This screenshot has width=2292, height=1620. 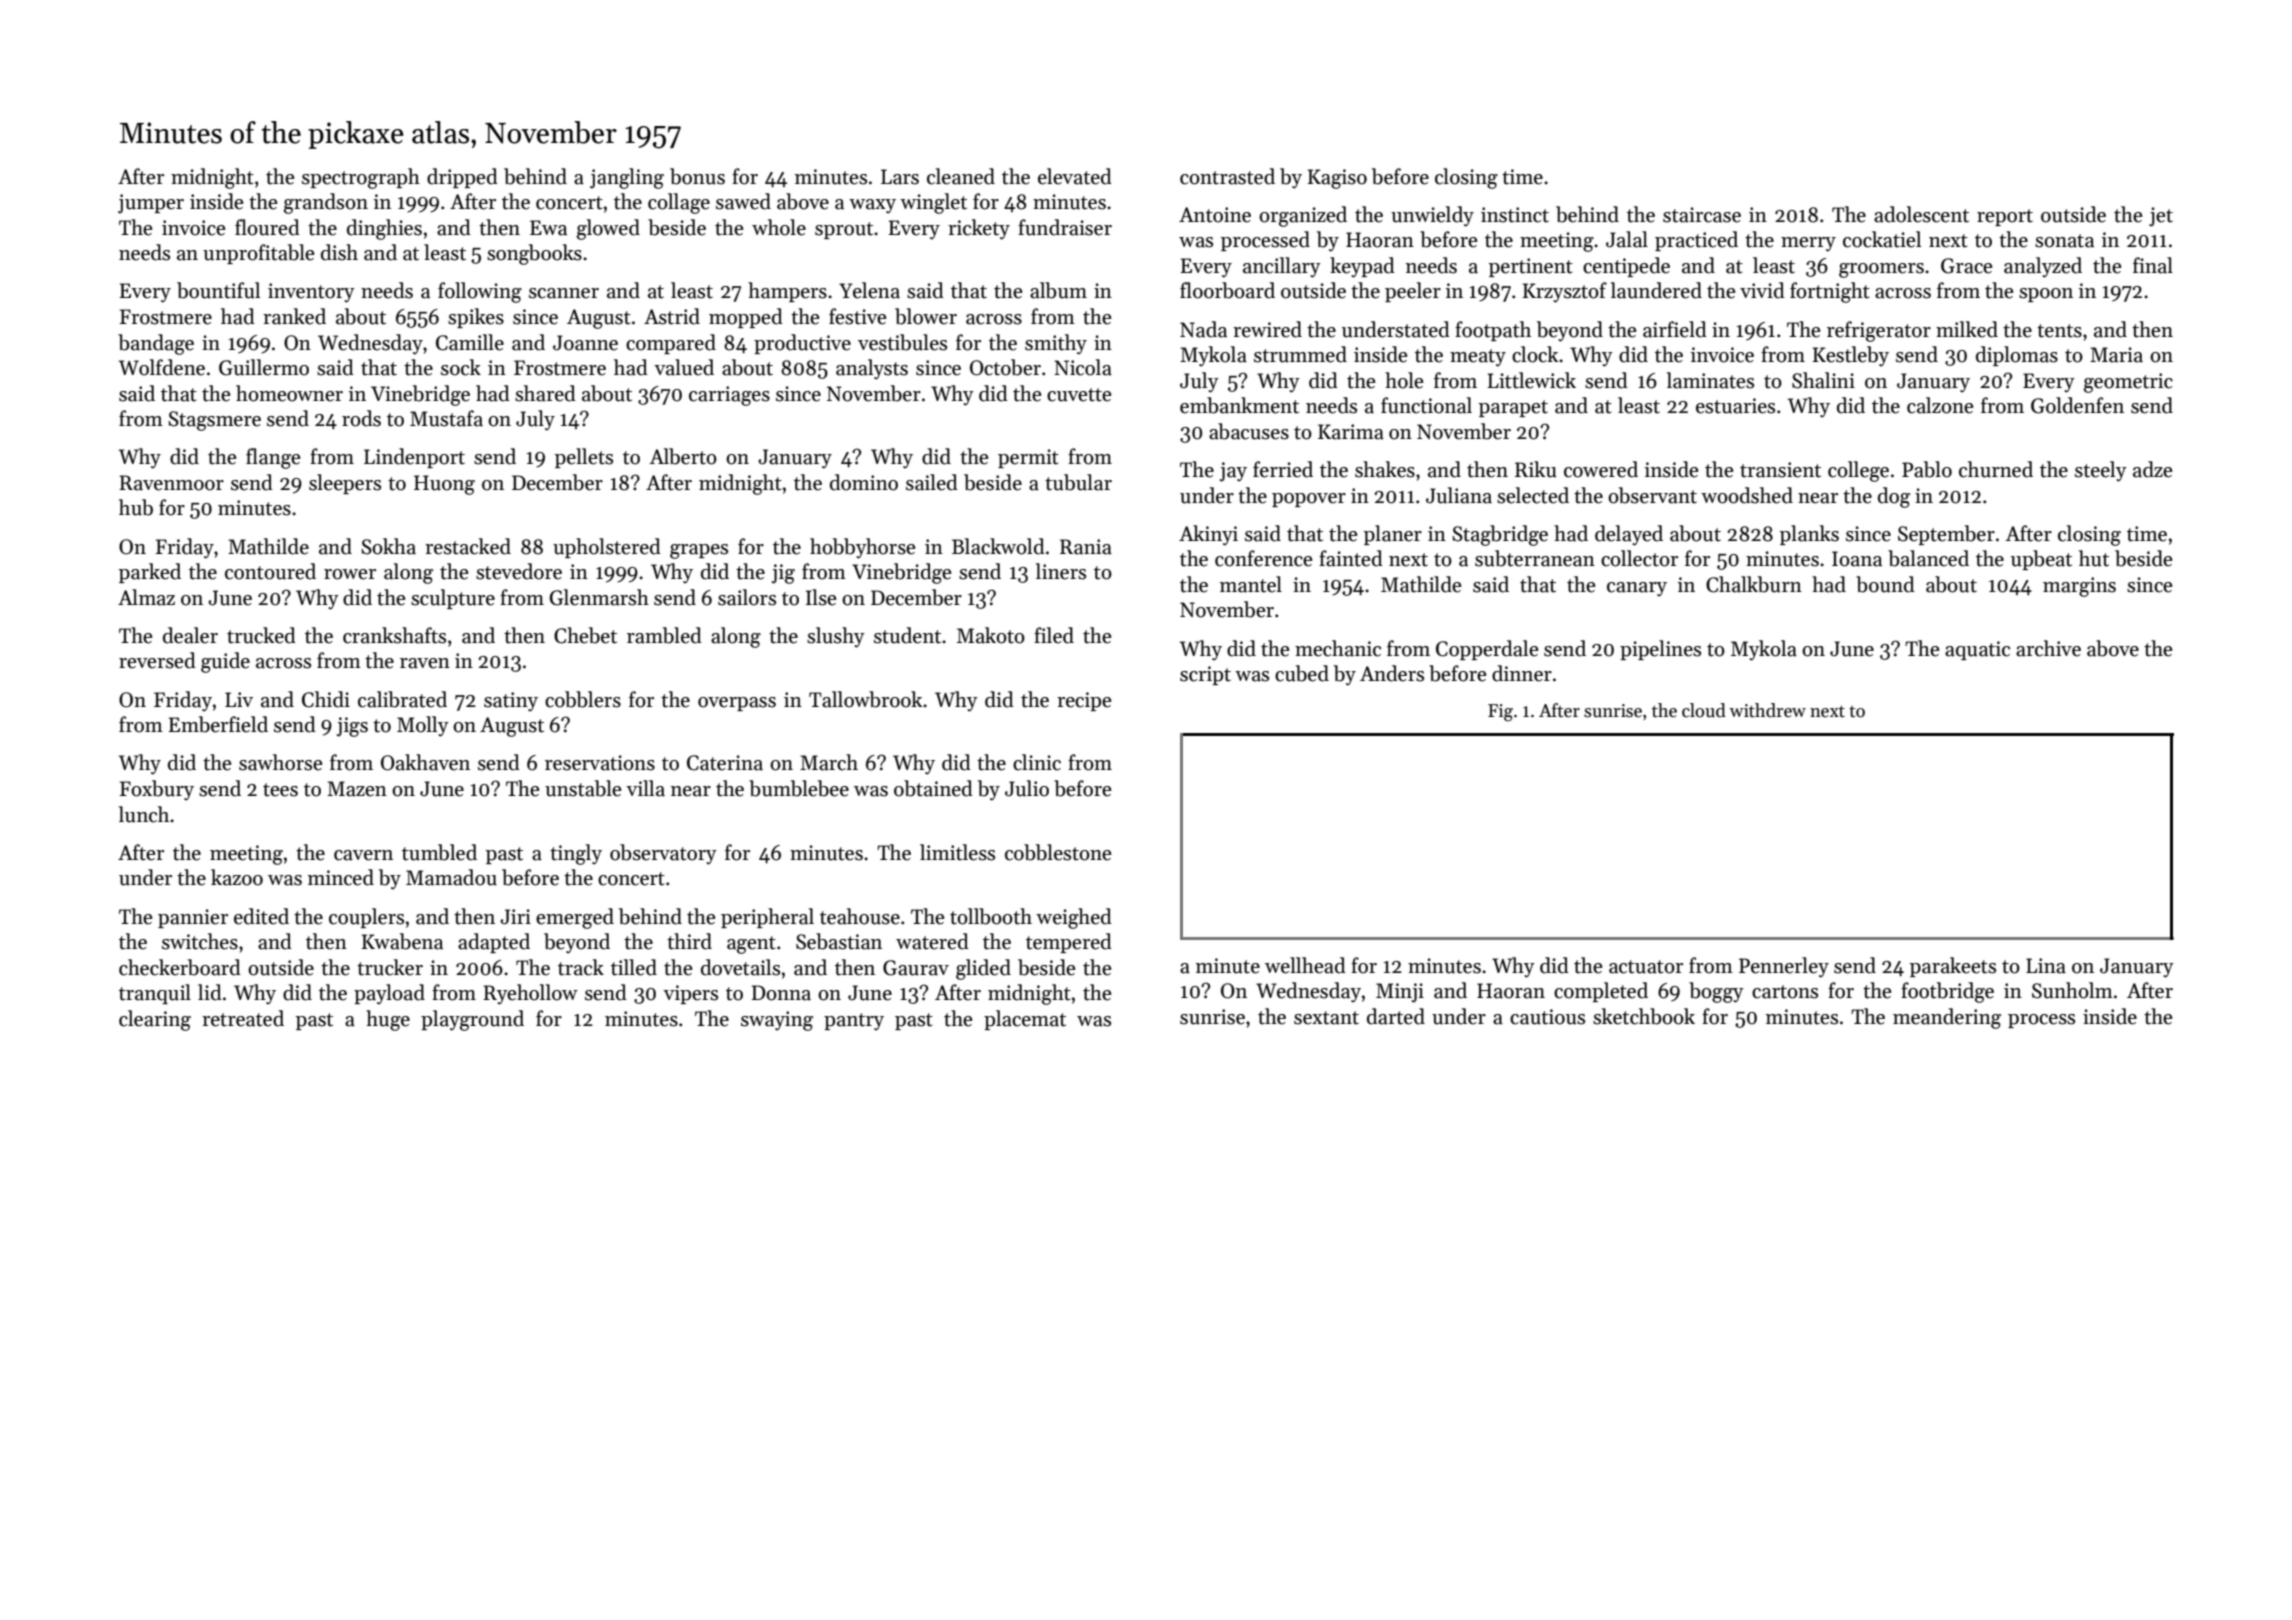 I want to click on withdrew, so click(x=1767, y=710).
